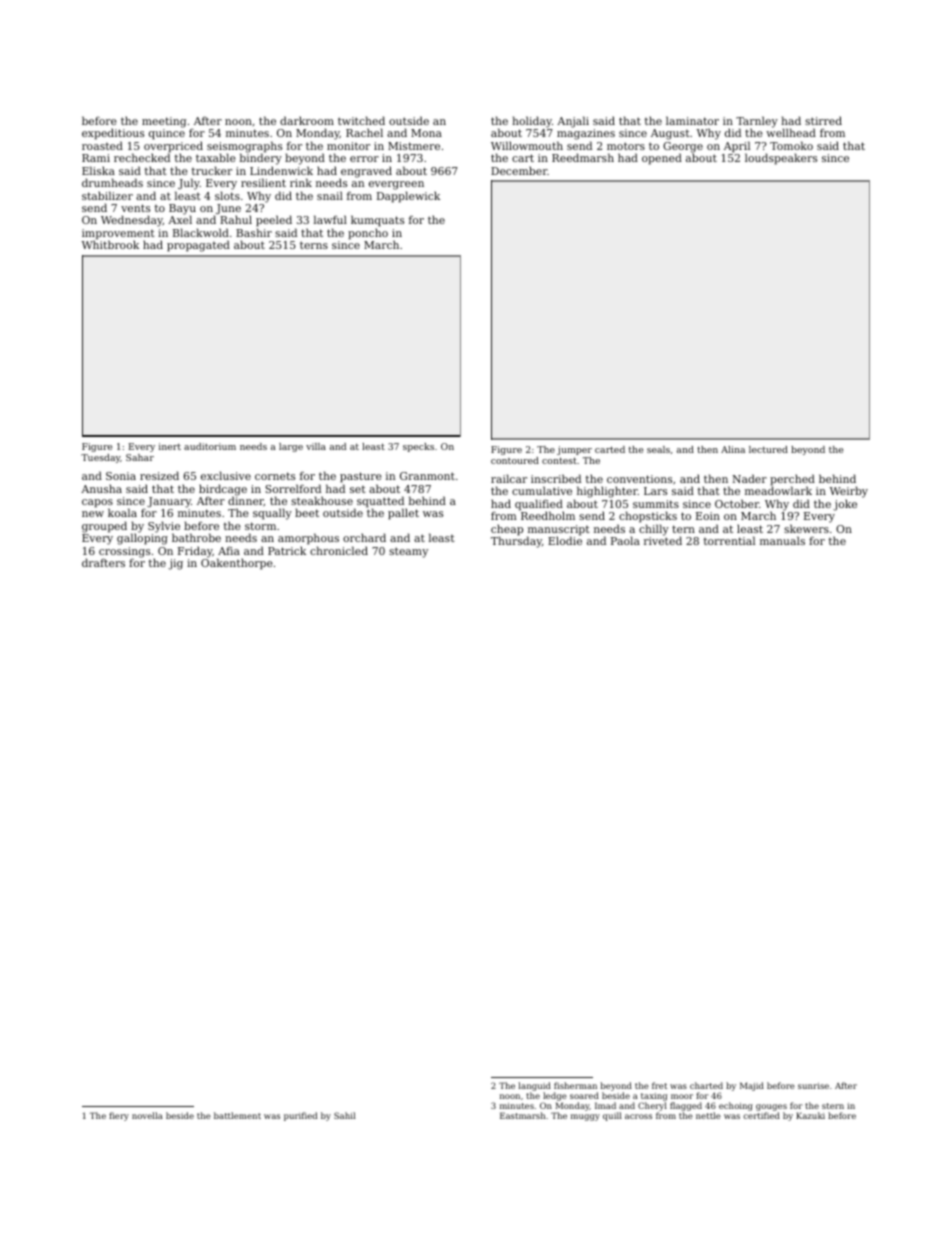  What do you see at coordinates (663, 540) in the image?
I see `riveted` at bounding box center [663, 540].
